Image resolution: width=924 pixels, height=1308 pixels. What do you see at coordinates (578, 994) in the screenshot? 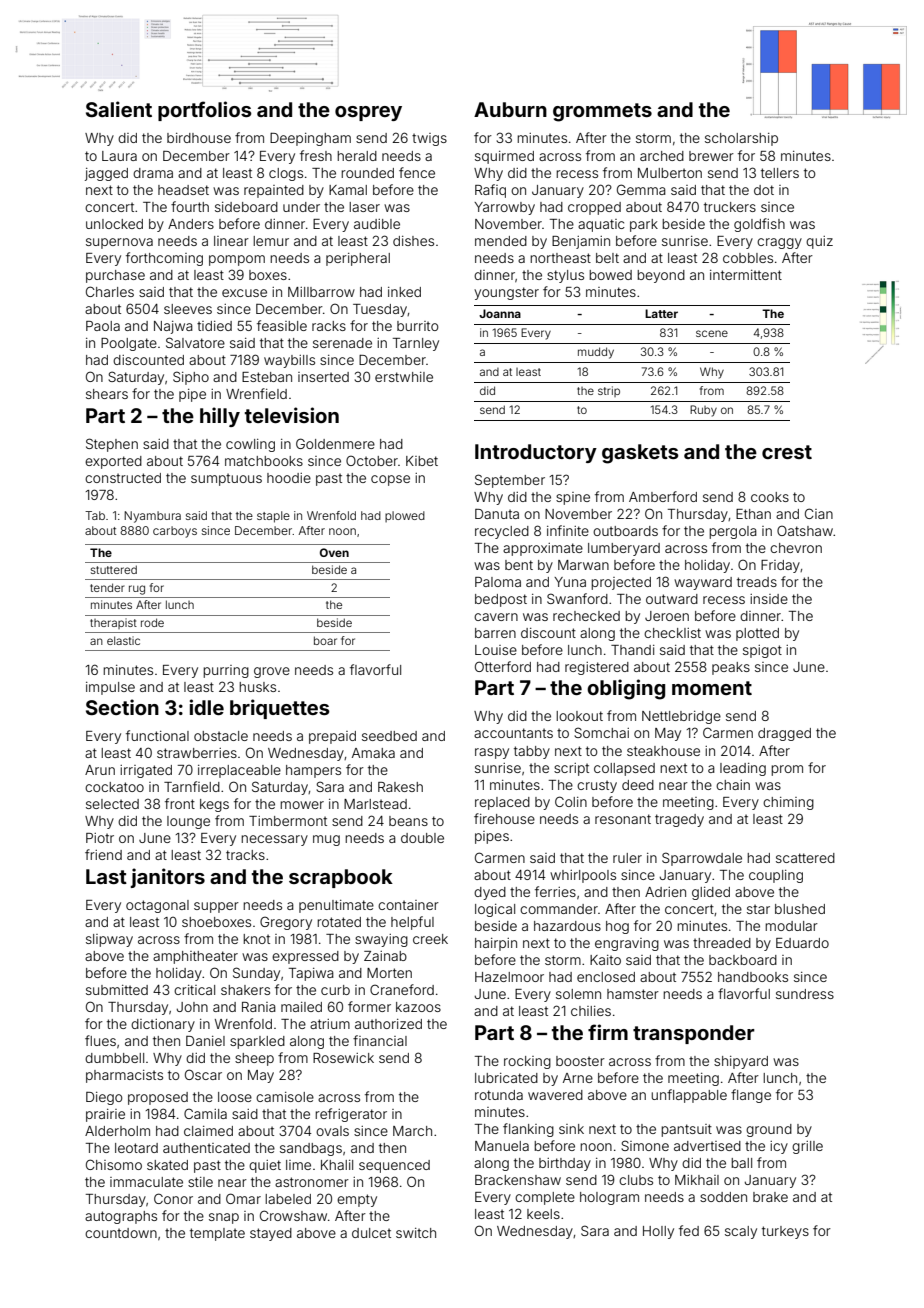
I see `solemn` at bounding box center [578, 994].
